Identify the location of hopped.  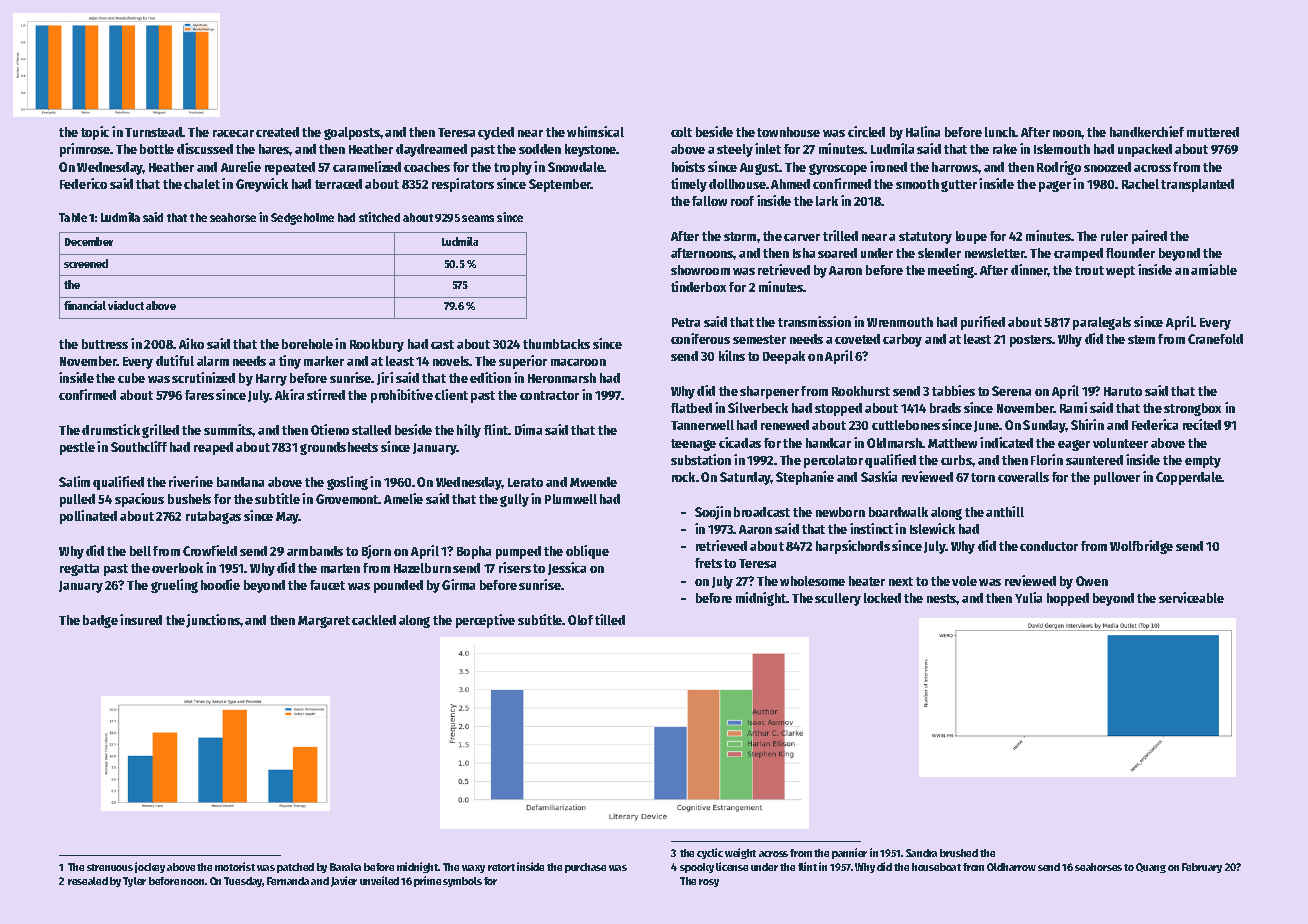
(1068, 599).
